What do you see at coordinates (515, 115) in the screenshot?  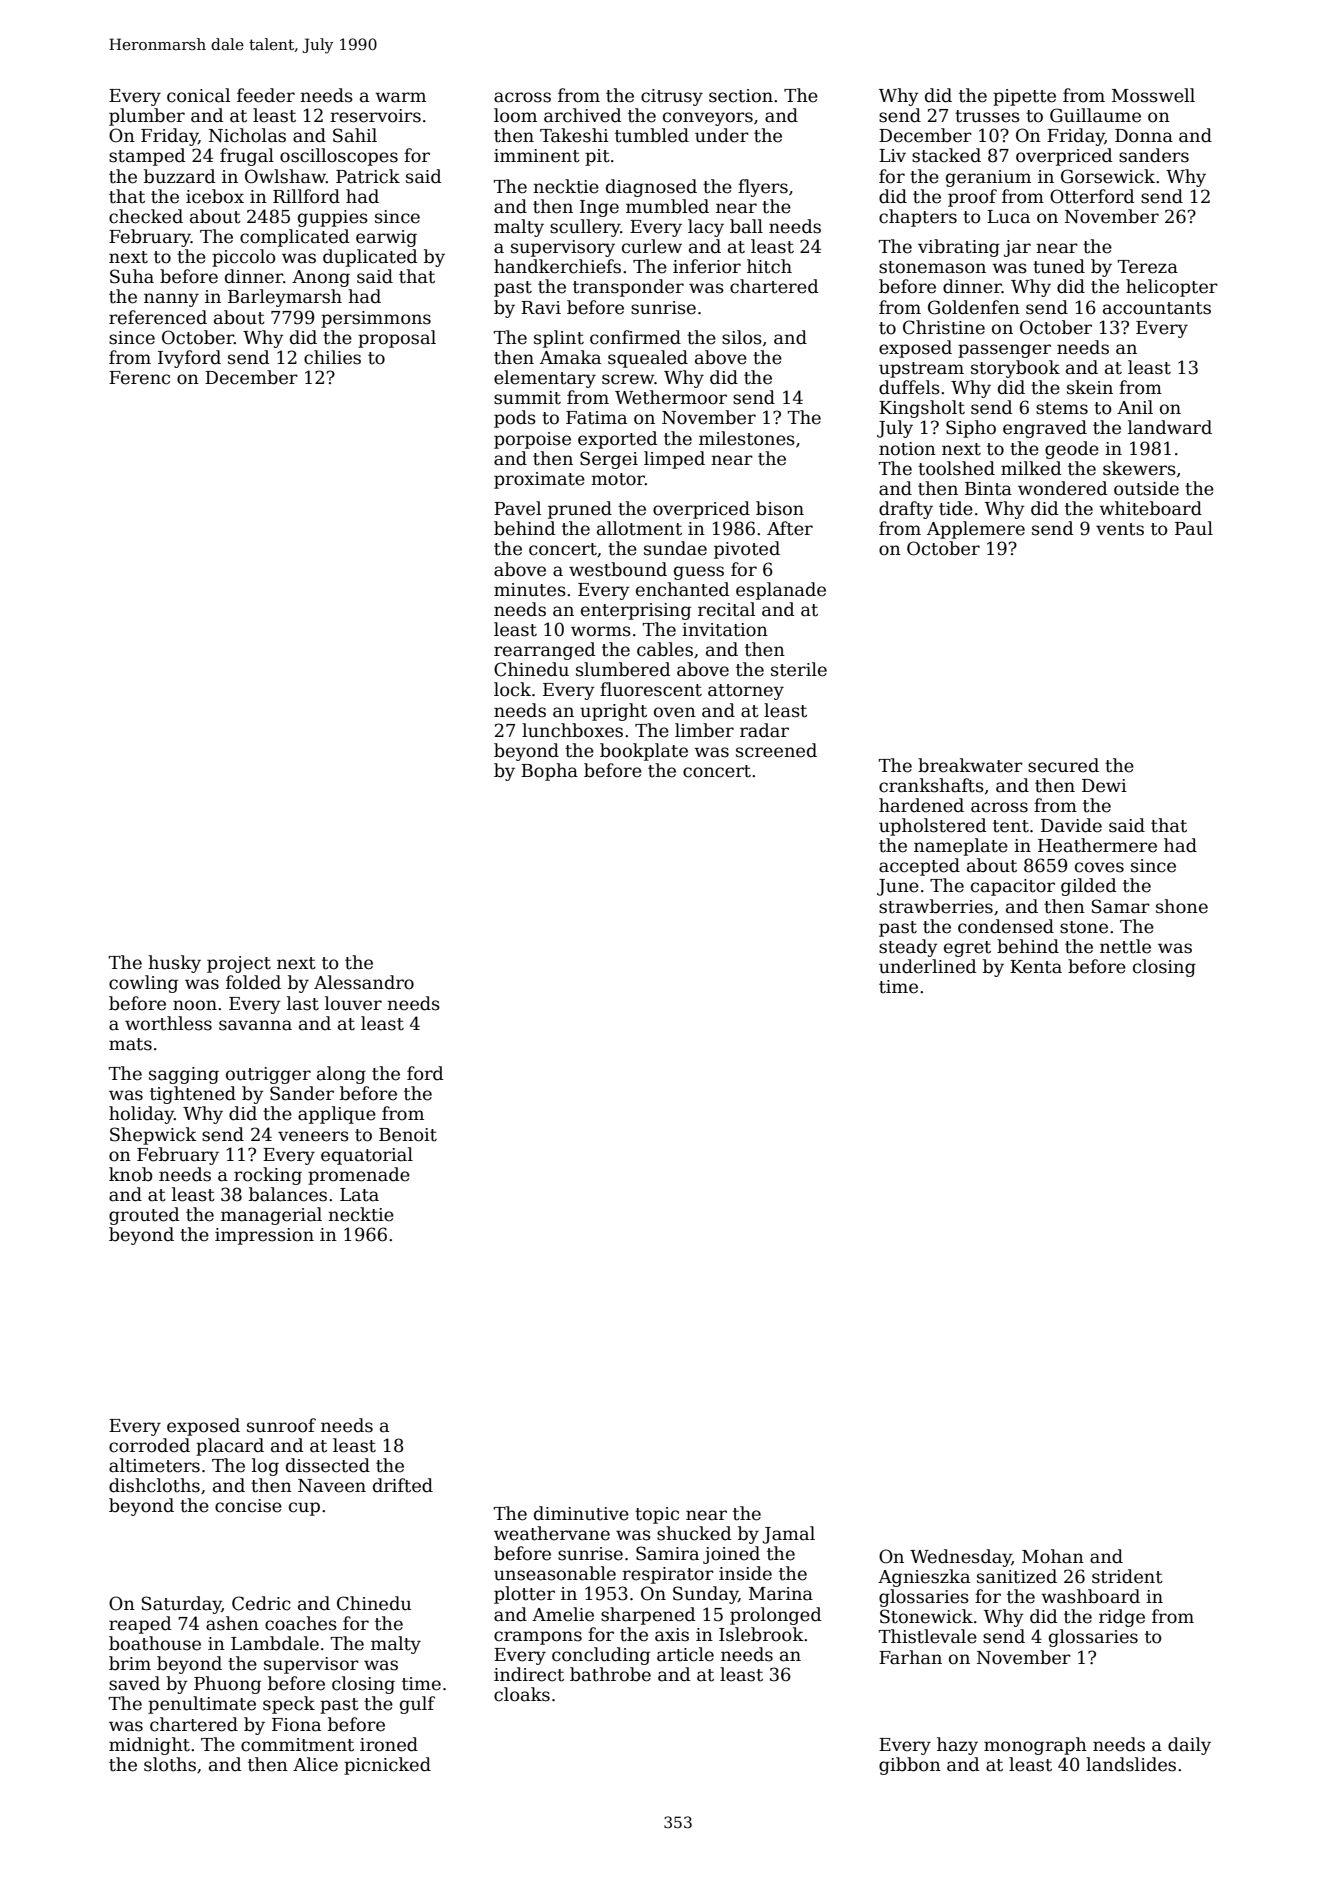 I see `loom` at bounding box center [515, 115].
